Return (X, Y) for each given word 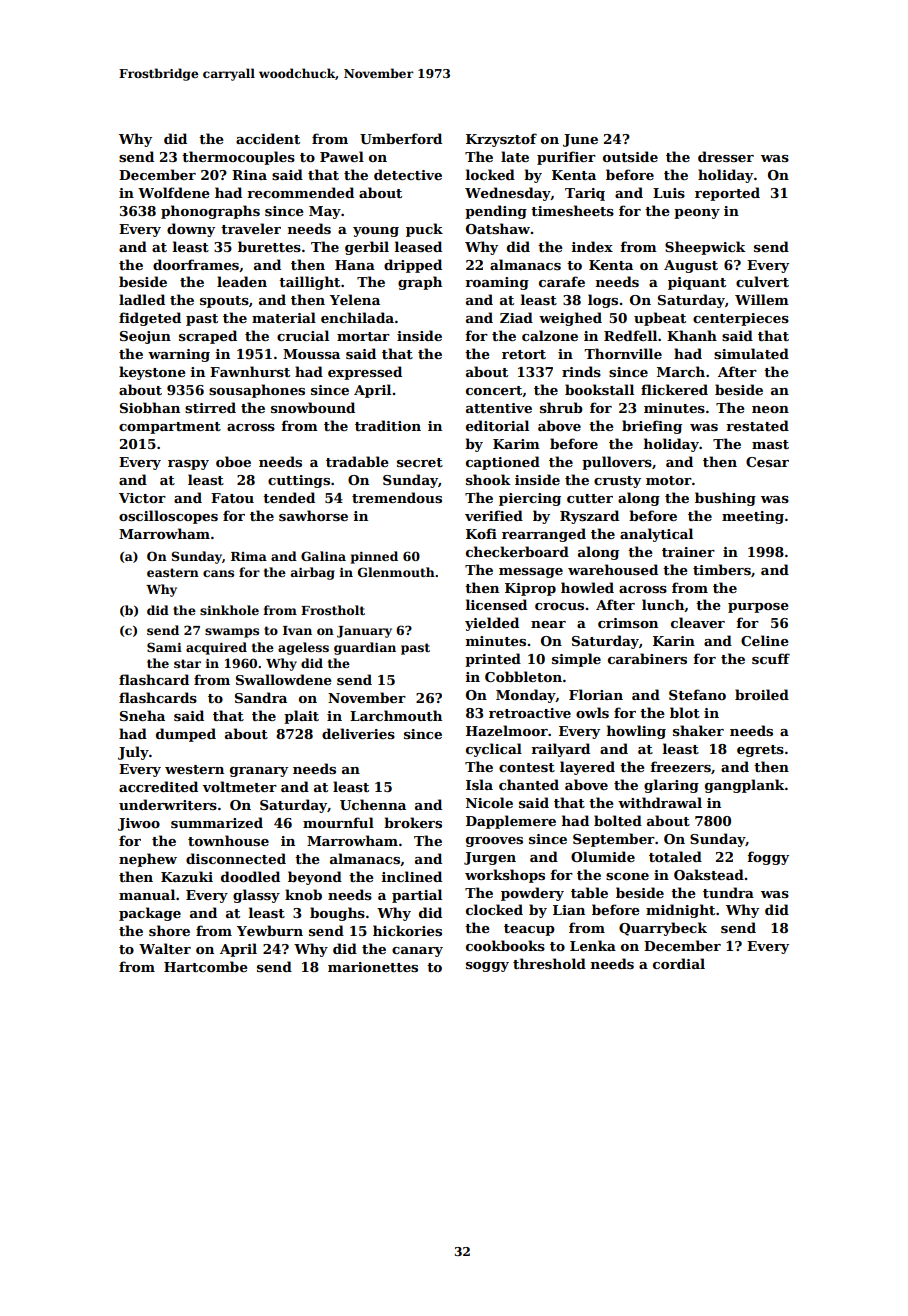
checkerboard (517, 551)
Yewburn (270, 930)
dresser (726, 156)
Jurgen (490, 858)
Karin (674, 641)
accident (268, 138)
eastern (173, 572)
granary (259, 772)
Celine (765, 640)
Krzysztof (501, 140)
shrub (561, 407)
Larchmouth (396, 715)
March (681, 371)
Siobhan (150, 407)
